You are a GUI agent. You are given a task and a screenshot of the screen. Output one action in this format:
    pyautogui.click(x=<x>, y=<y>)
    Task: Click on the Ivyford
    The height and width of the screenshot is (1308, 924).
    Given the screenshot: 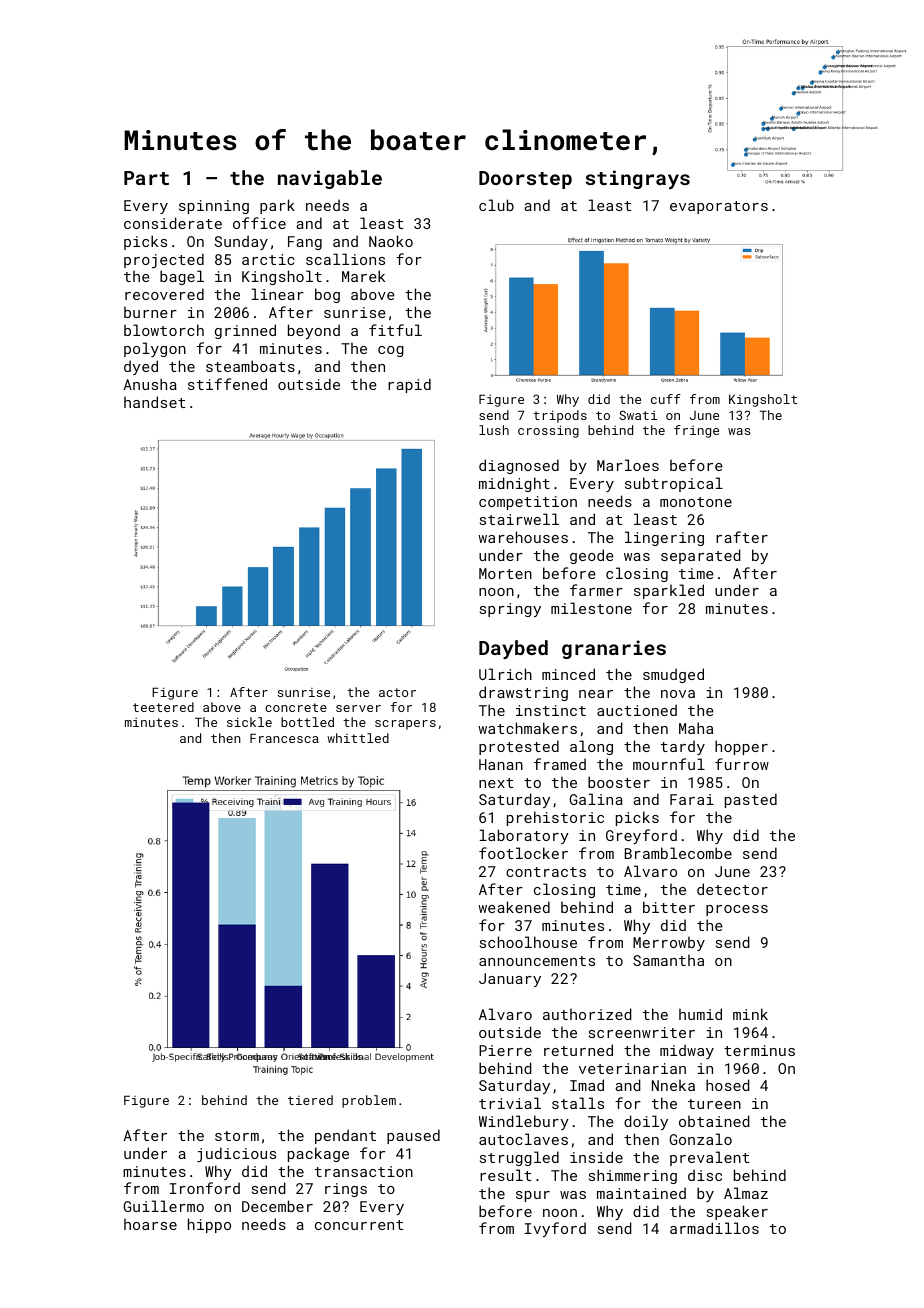 What is the action you would take?
    pyautogui.click(x=555, y=1229)
